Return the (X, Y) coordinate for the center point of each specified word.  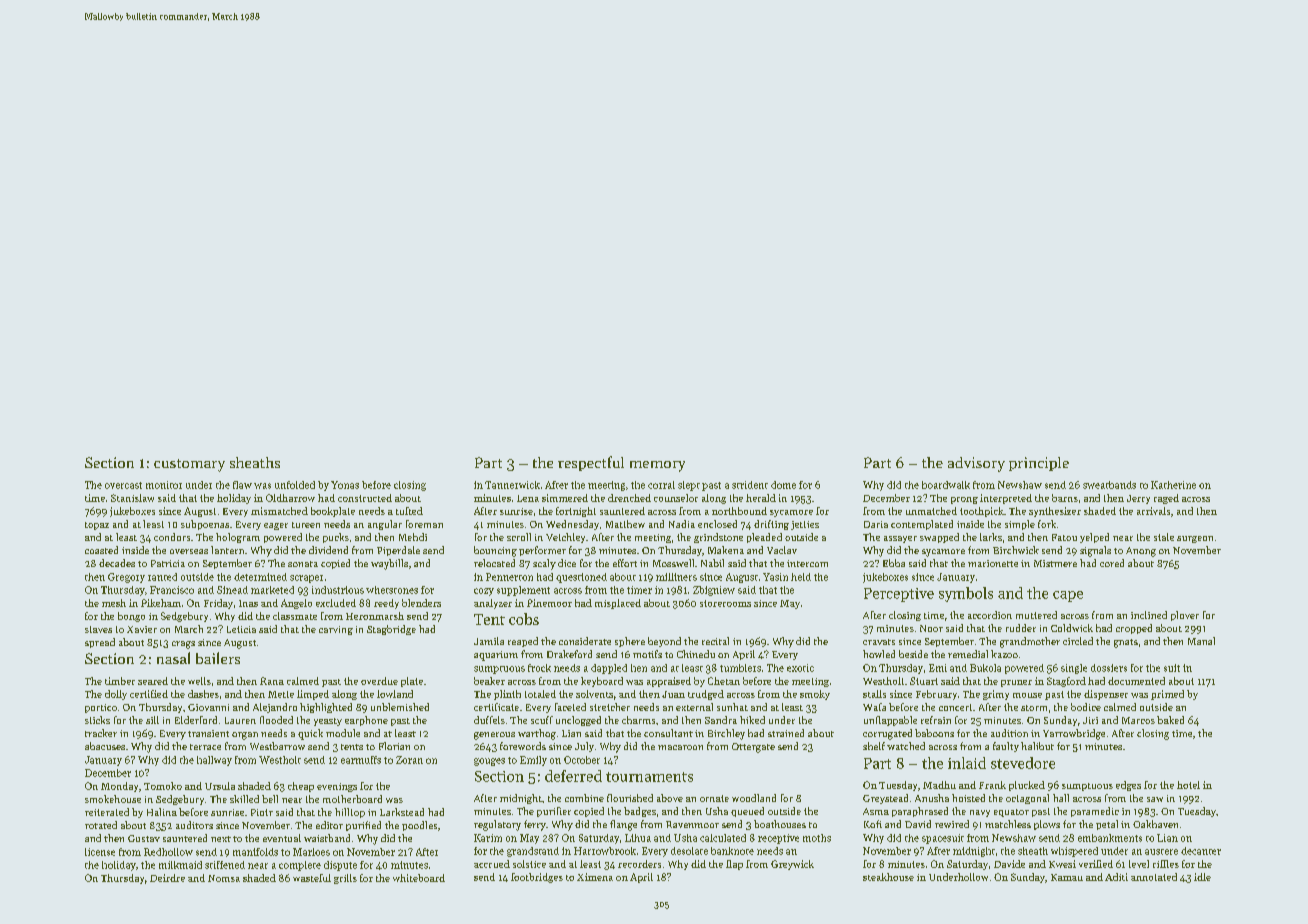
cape (1068, 596)
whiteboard (419, 878)
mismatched (279, 511)
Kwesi (1062, 864)
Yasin (775, 577)
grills (345, 879)
